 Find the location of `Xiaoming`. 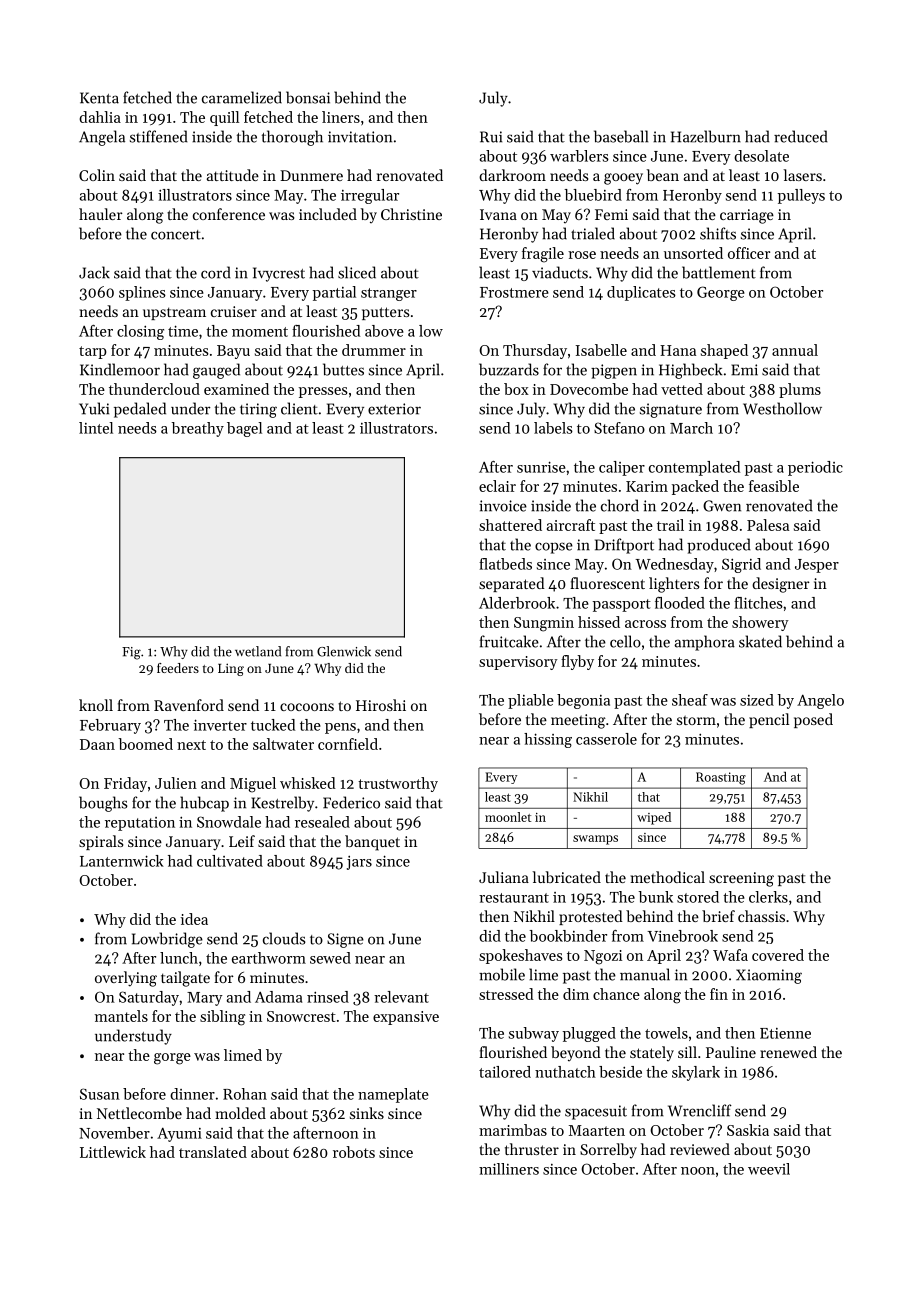

Xiaoming is located at coordinates (769, 976).
